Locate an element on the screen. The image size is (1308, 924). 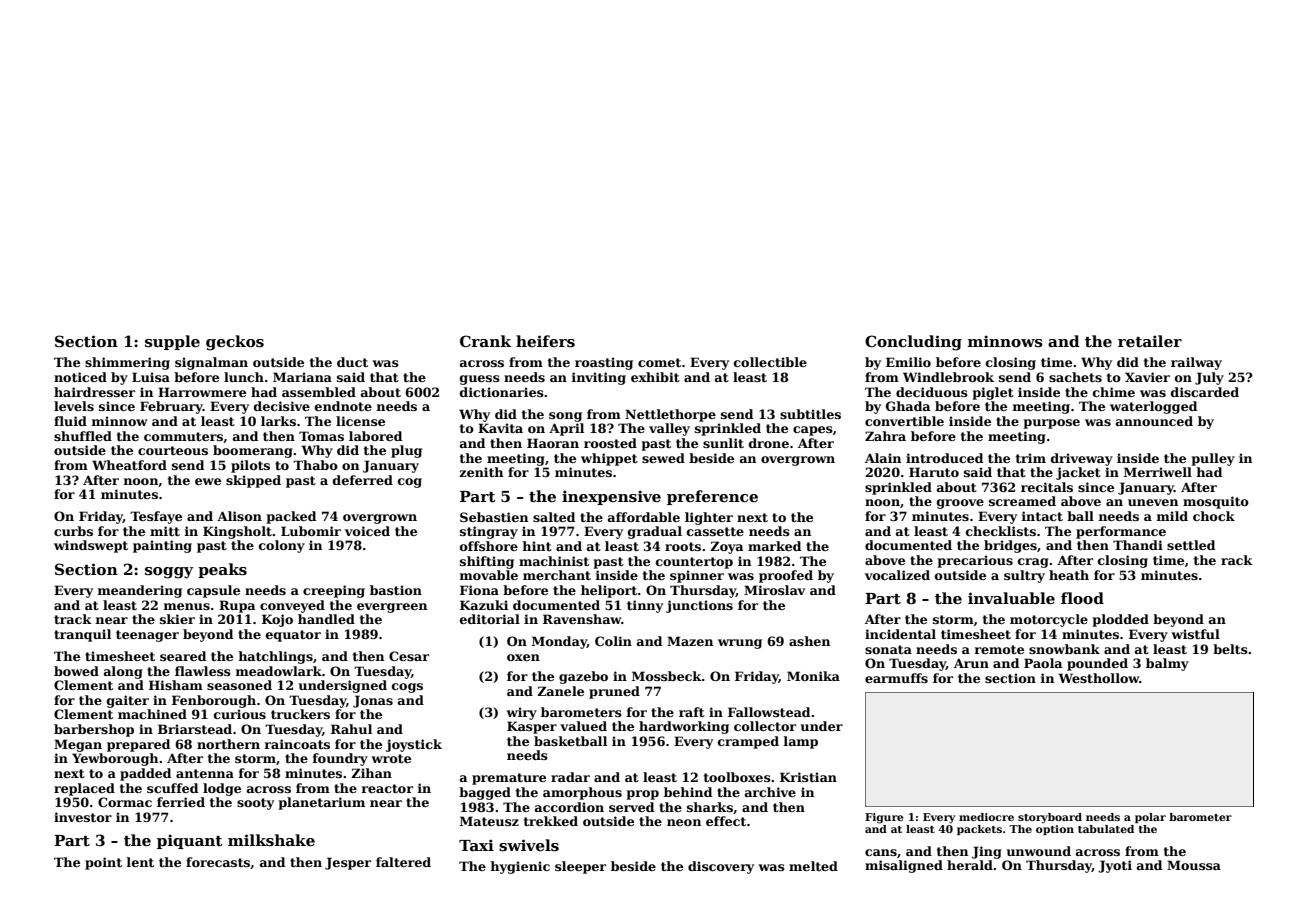
Jesper is located at coordinates (348, 863).
